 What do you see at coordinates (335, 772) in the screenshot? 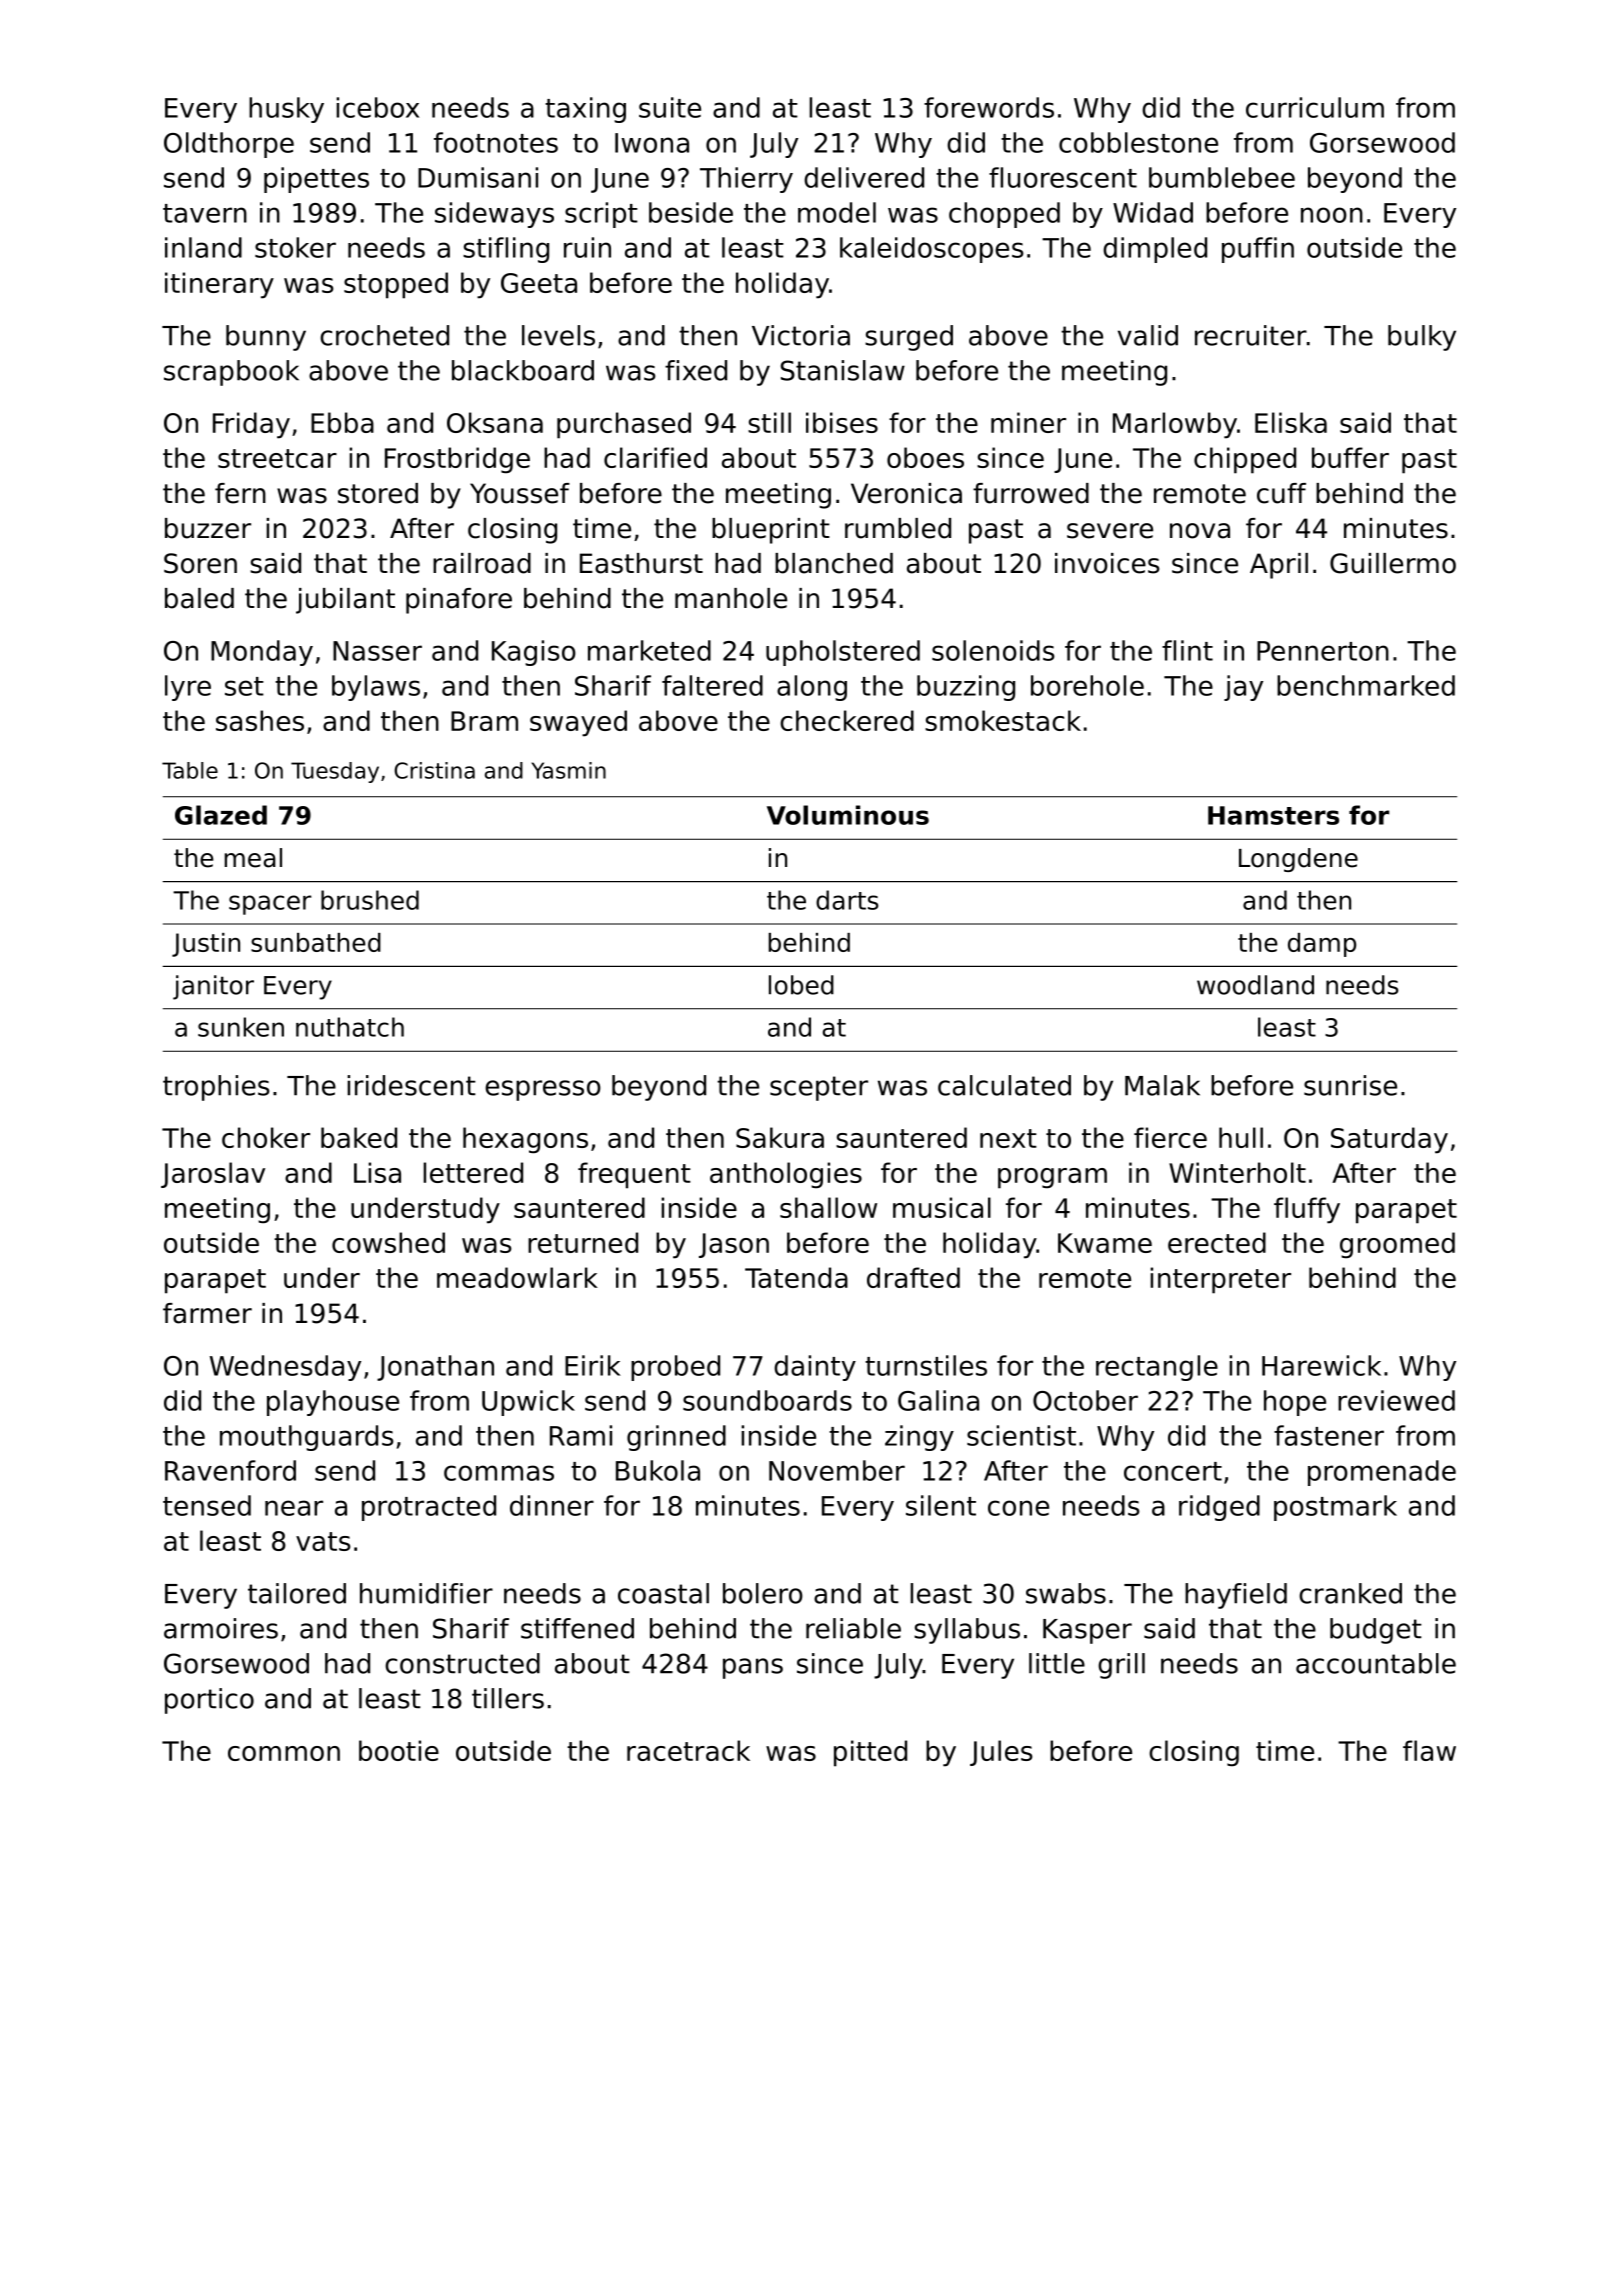
I see `Tuesday` at bounding box center [335, 772].
